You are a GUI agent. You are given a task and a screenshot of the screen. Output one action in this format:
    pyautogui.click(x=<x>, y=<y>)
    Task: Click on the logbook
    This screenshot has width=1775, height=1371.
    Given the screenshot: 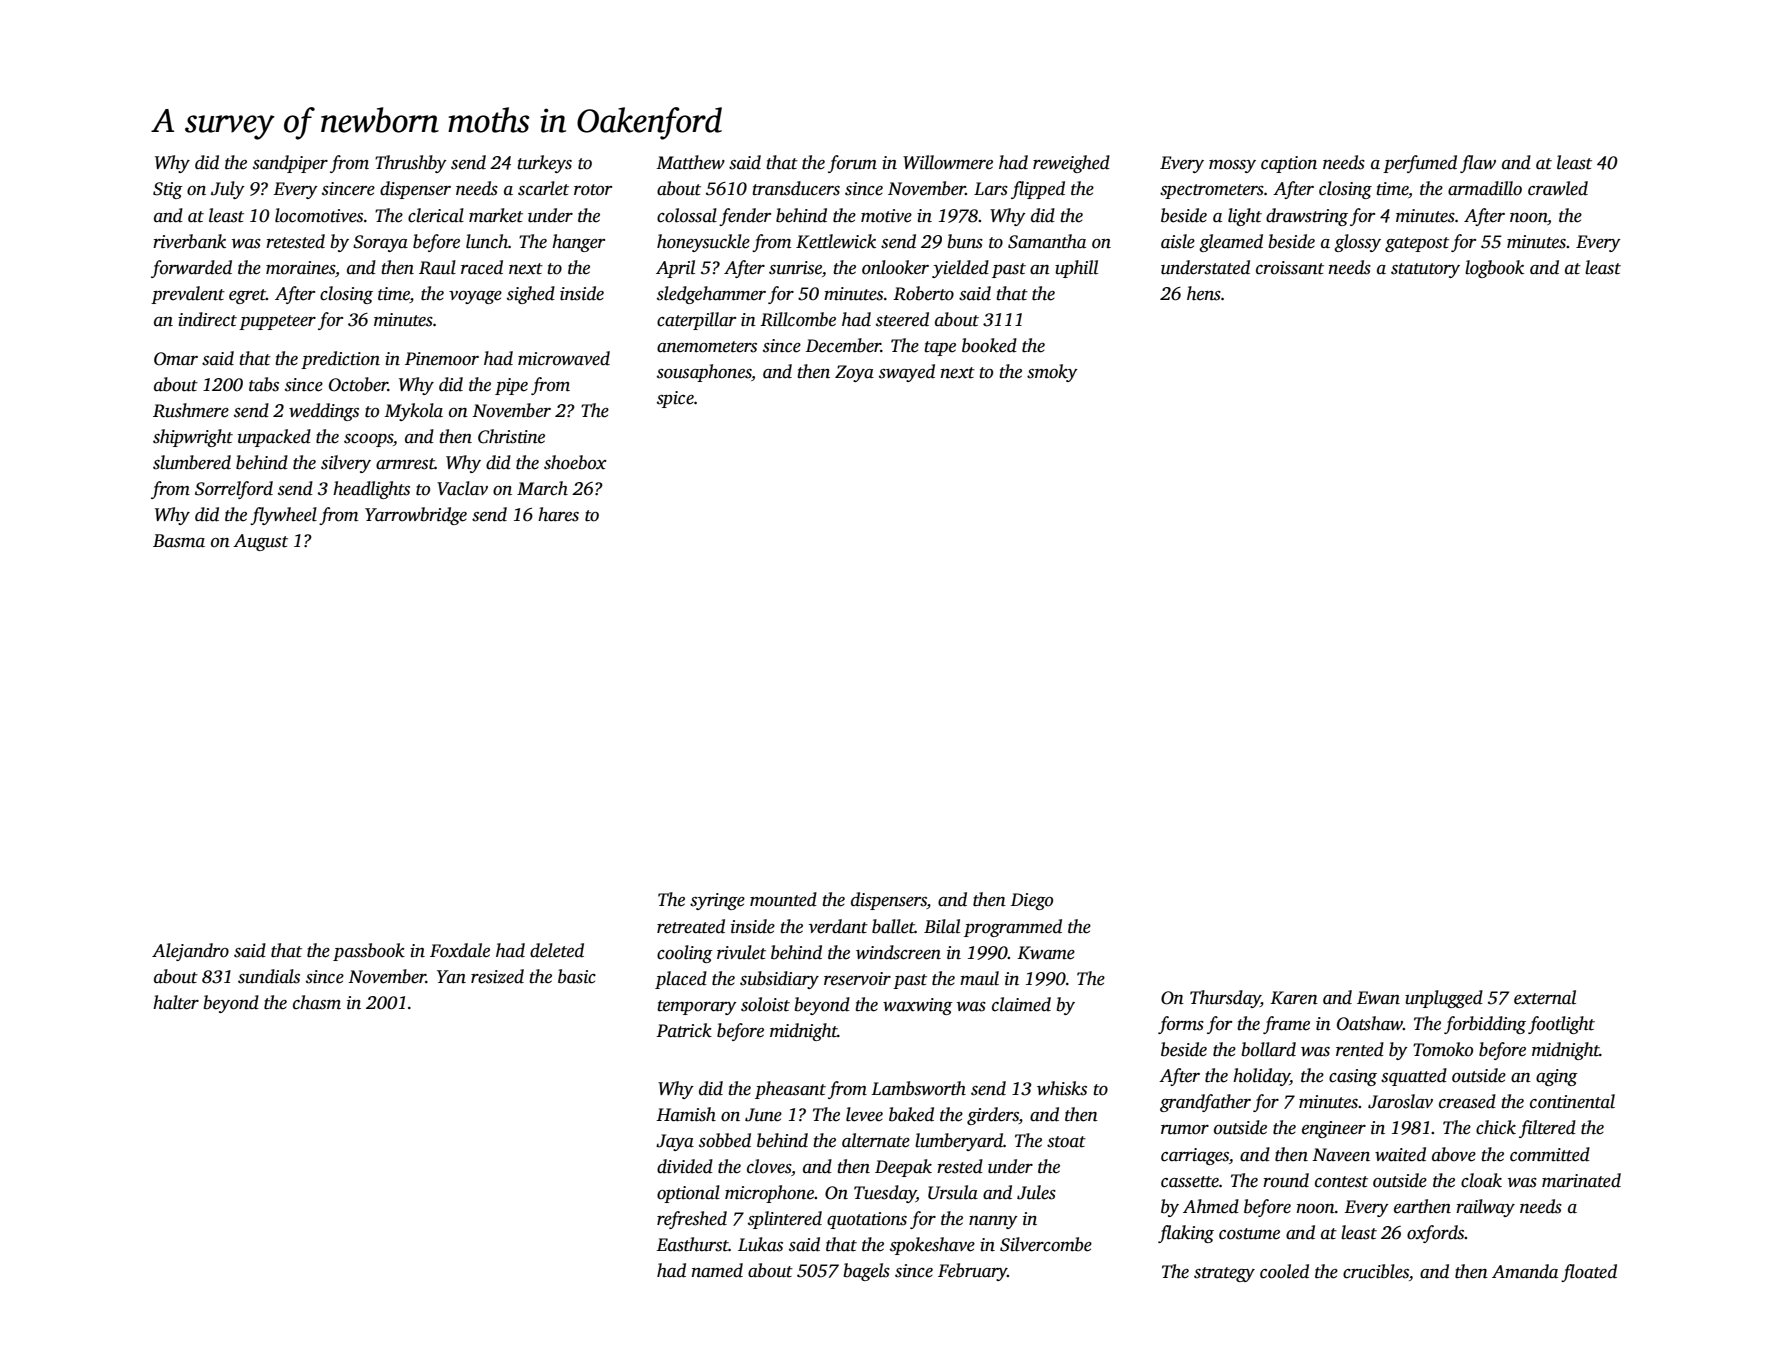 What is the action you would take?
    pyautogui.click(x=1494, y=269)
